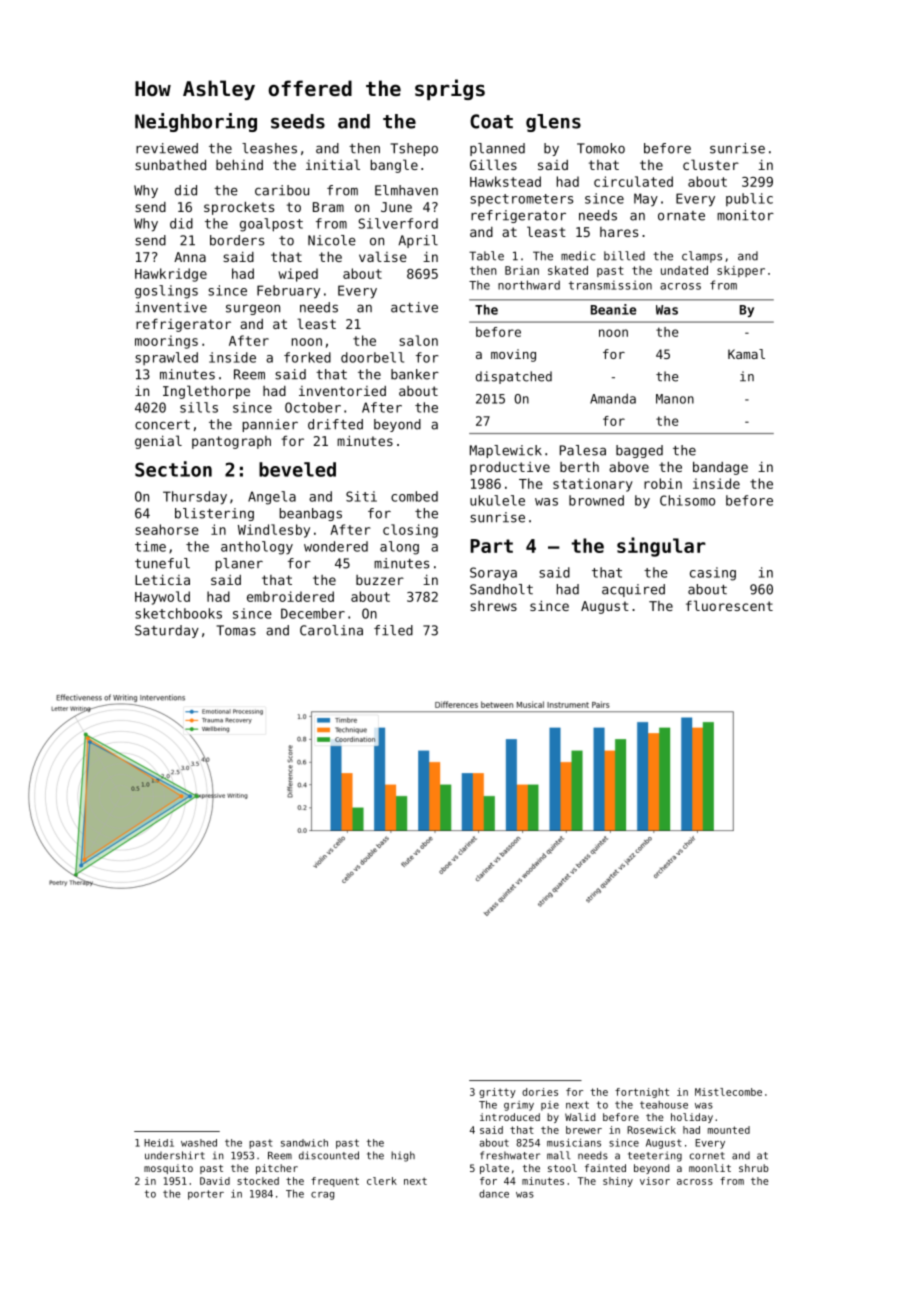  Describe the element at coordinates (167, 148) in the screenshot. I see `reviewed` at that location.
